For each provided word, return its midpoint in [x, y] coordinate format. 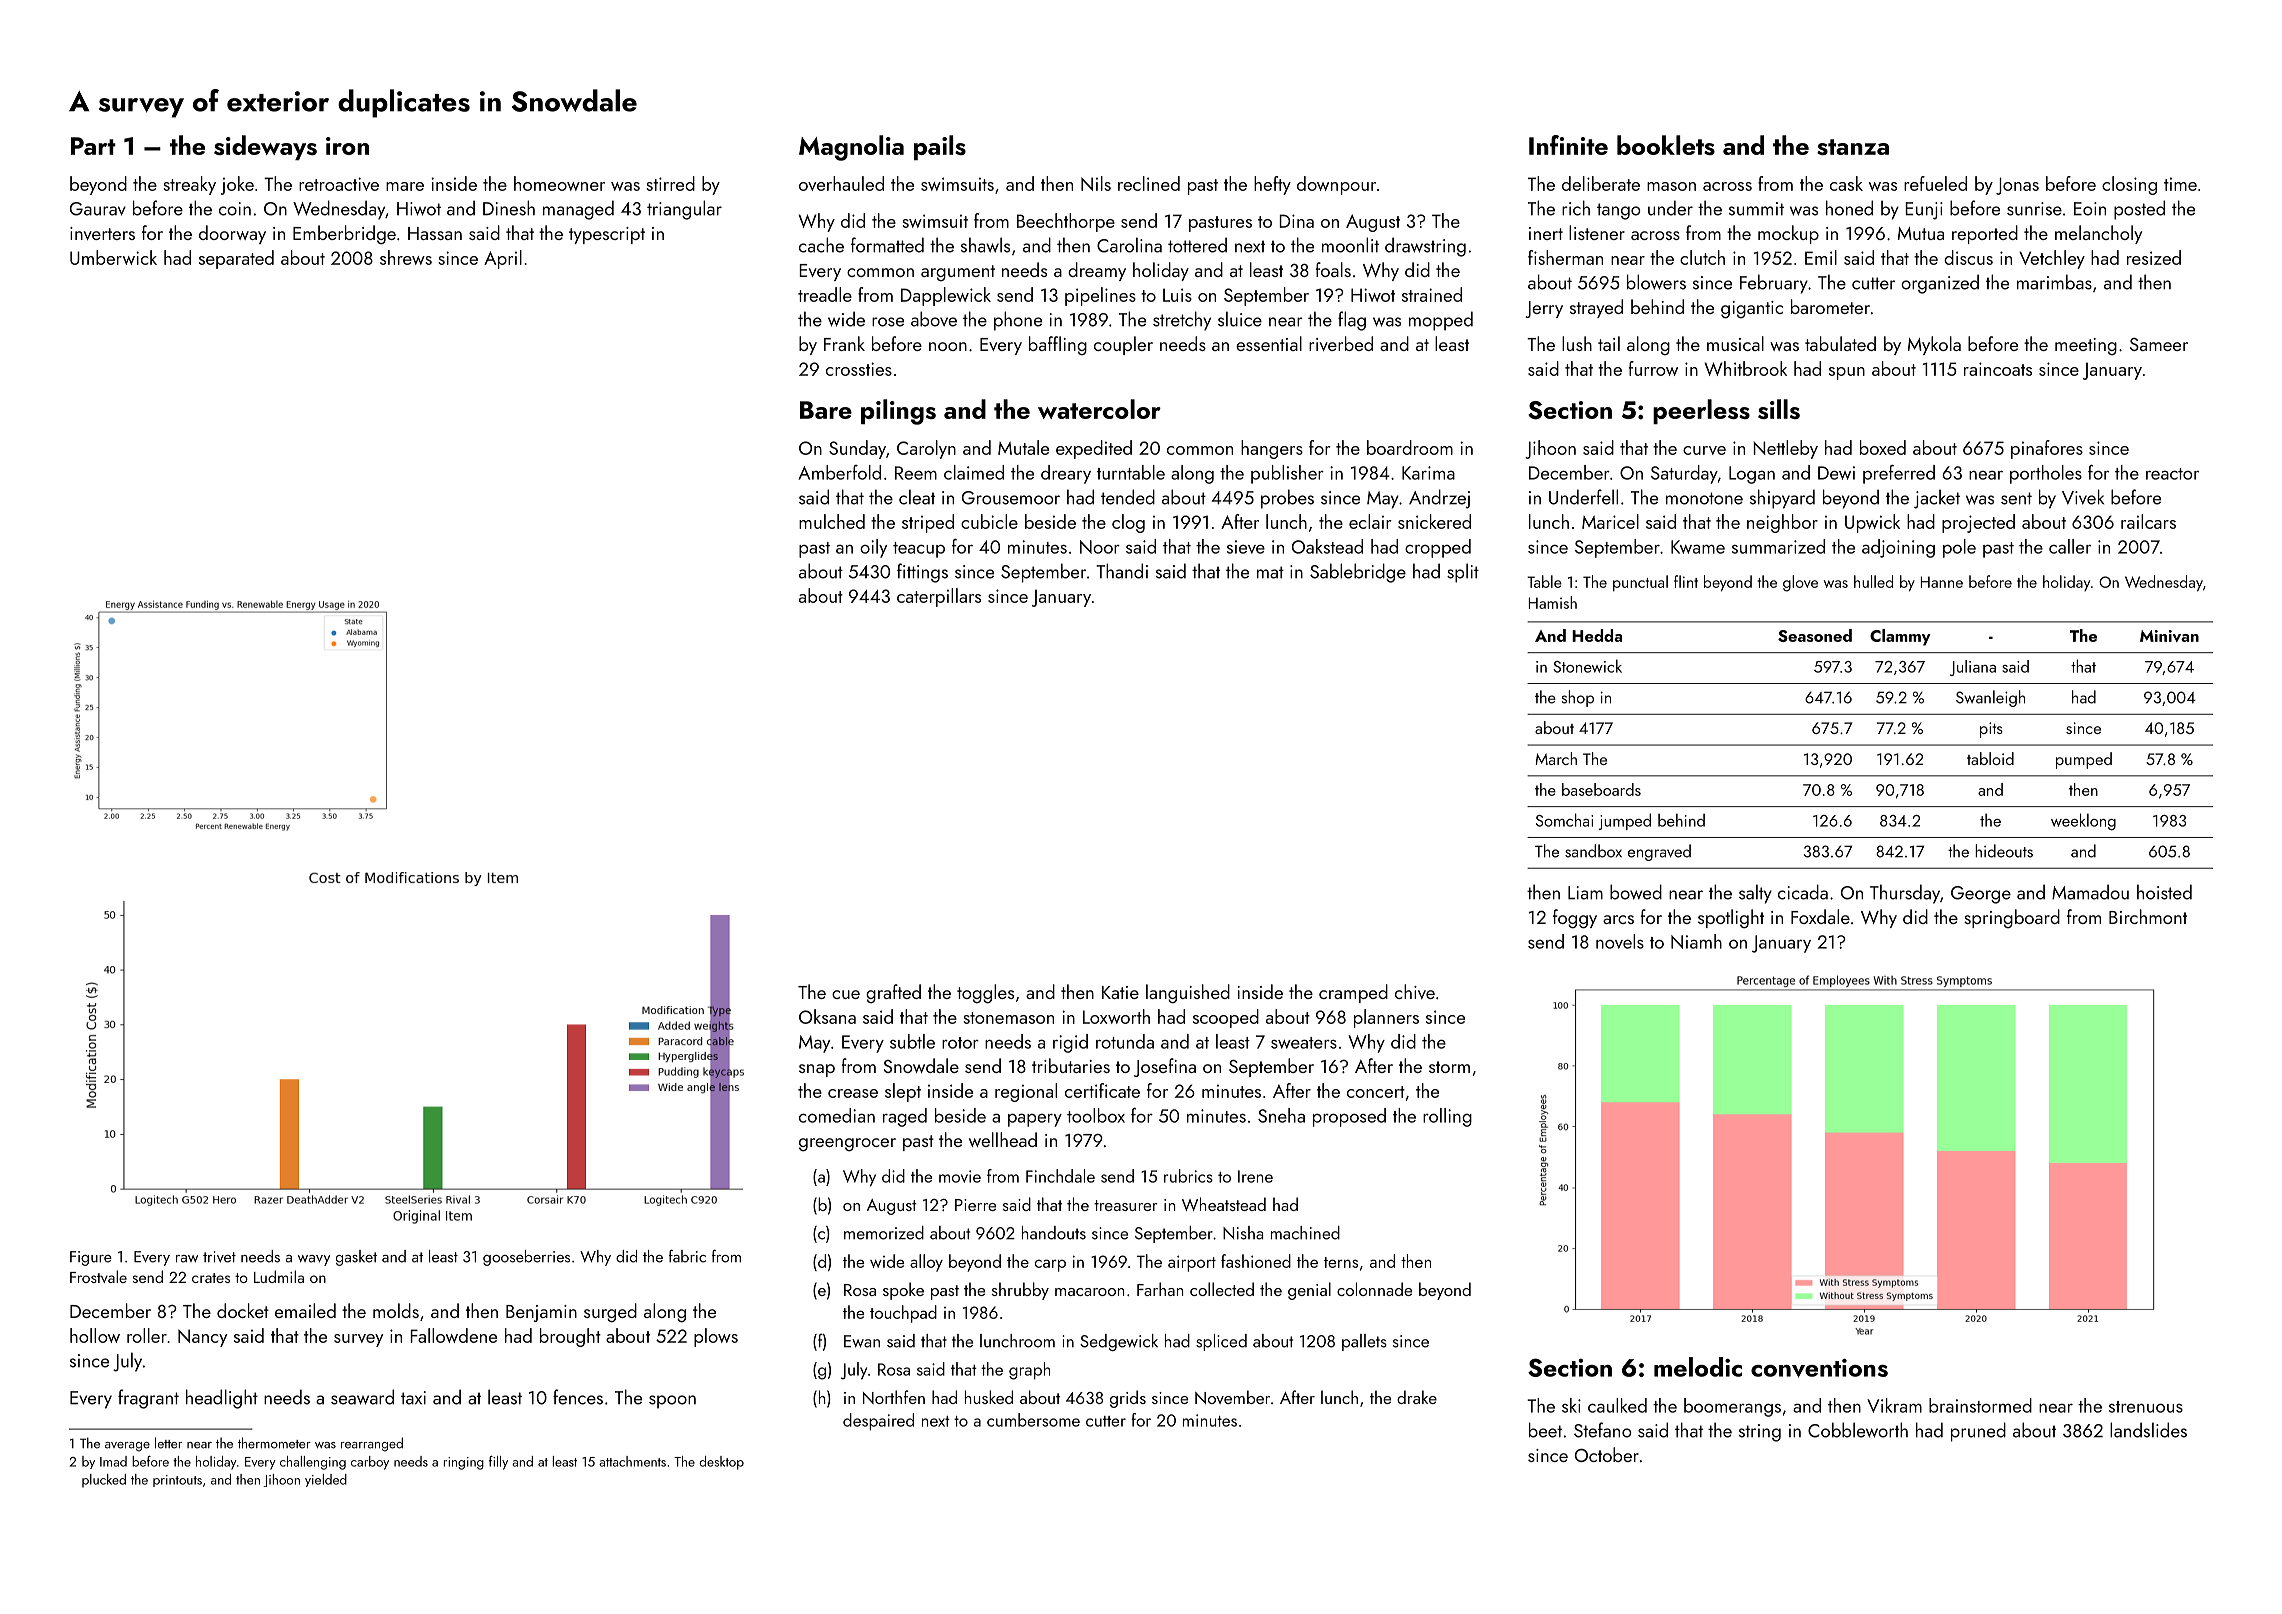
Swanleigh [1990, 698]
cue [846, 994]
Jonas [2017, 186]
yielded [326, 1480]
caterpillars [939, 597]
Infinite [1568, 145]
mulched [832, 521]
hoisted [2164, 892]
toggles [985, 994]
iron [347, 146]
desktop [722, 1463]
